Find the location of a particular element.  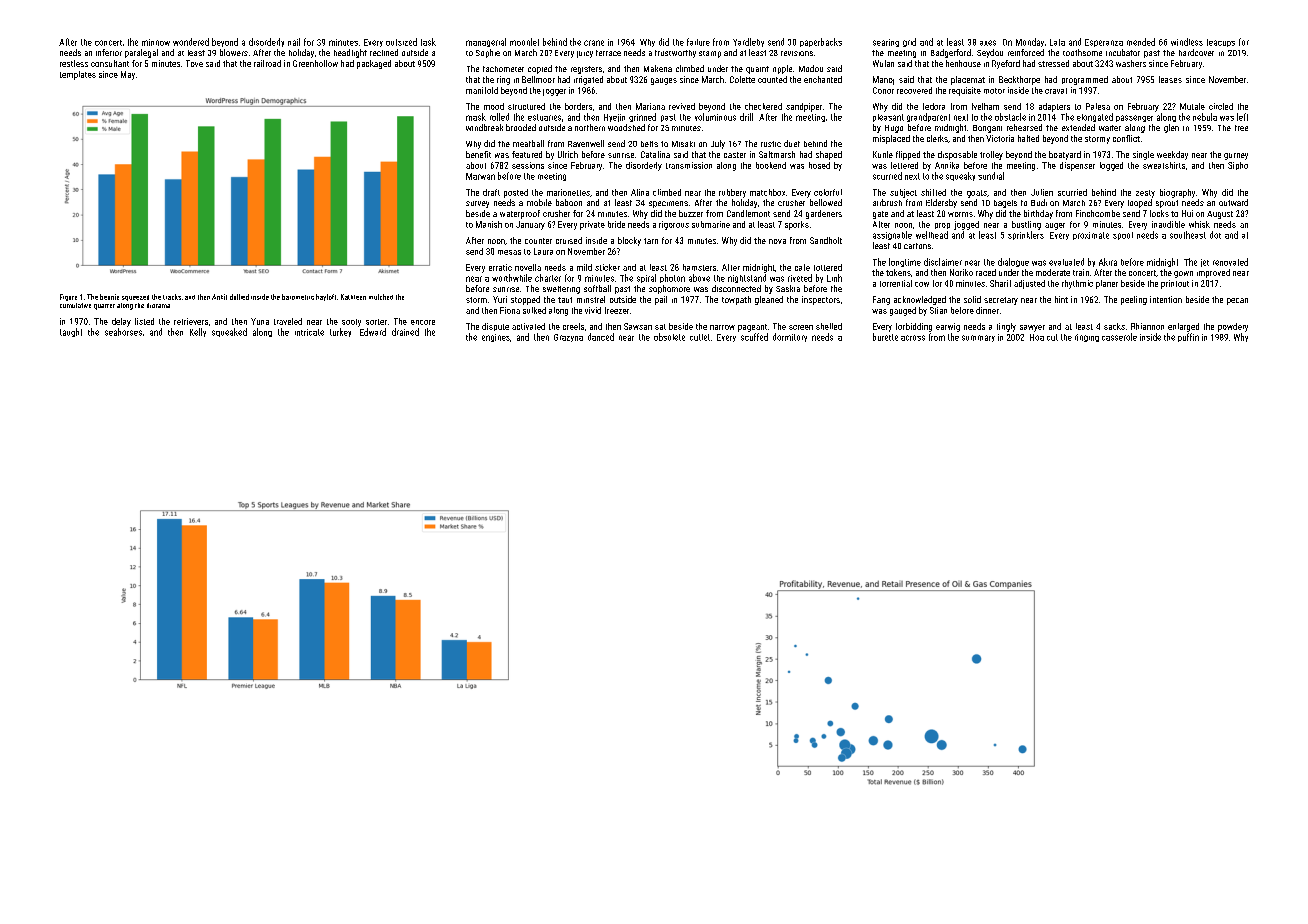

delay is located at coordinates (121, 322).
